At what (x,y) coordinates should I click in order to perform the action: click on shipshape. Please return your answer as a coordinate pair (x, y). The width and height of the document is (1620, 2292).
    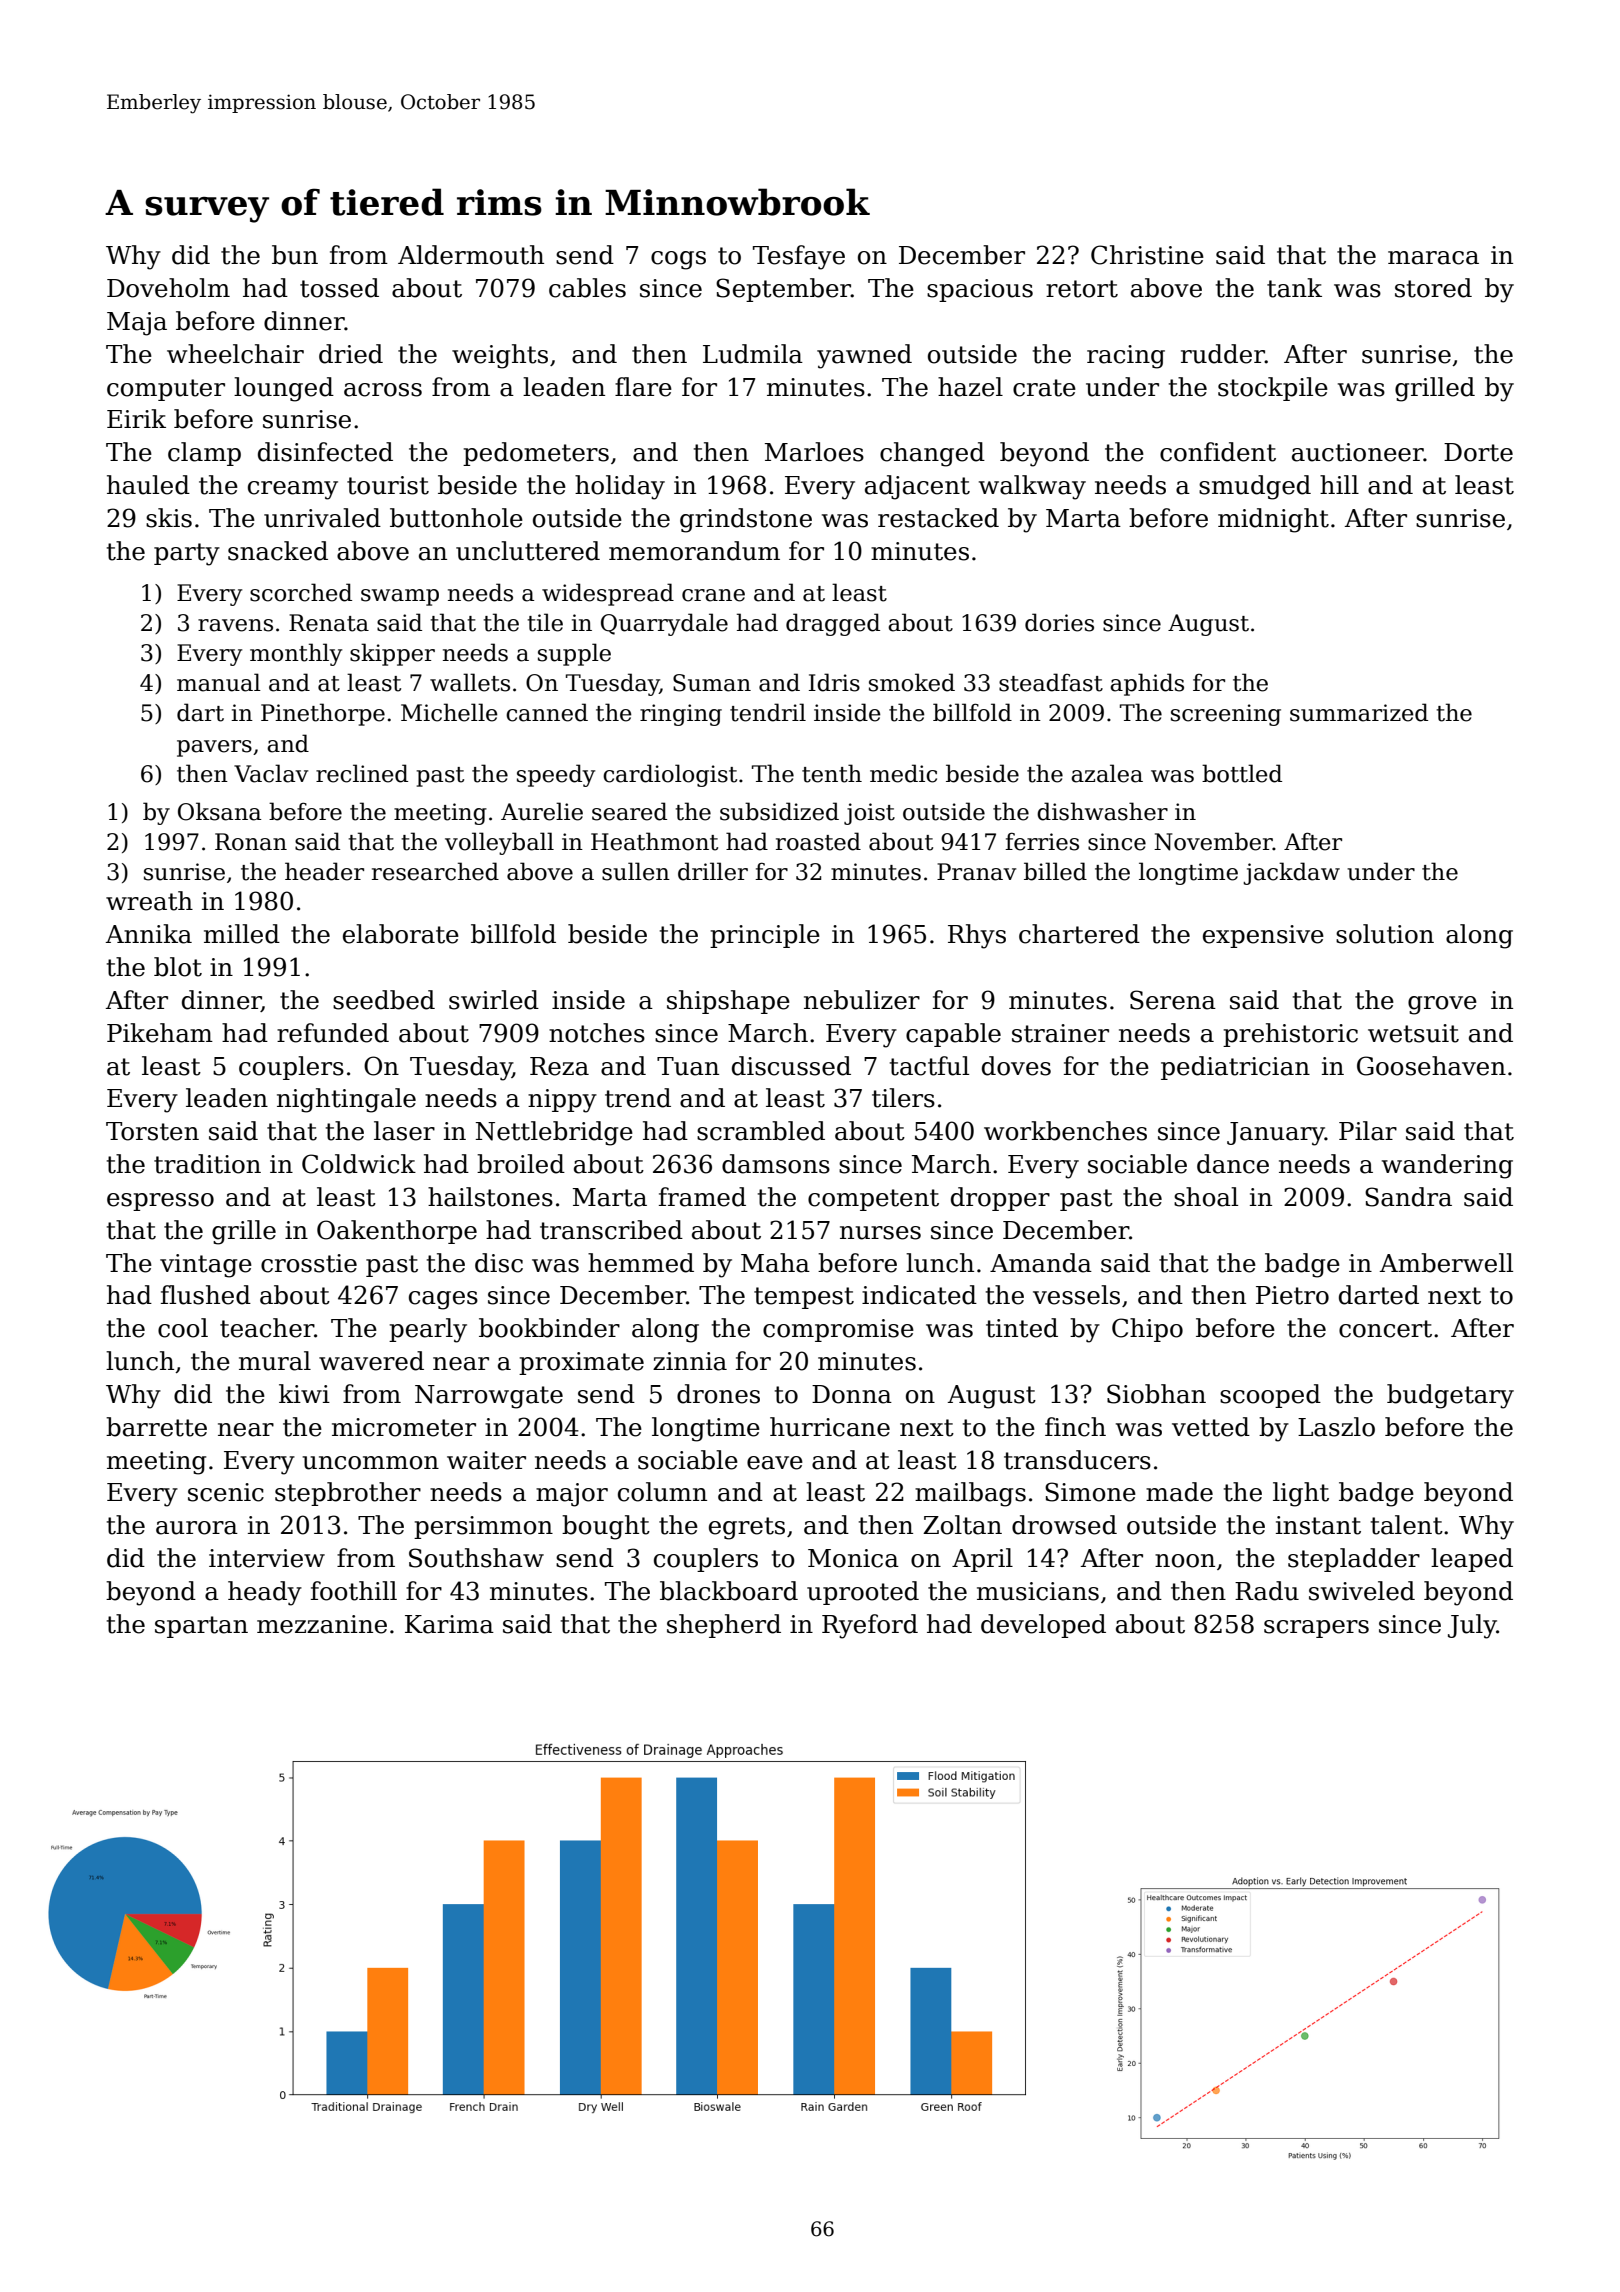
    Looking at the image, I should click on (728, 1002).
